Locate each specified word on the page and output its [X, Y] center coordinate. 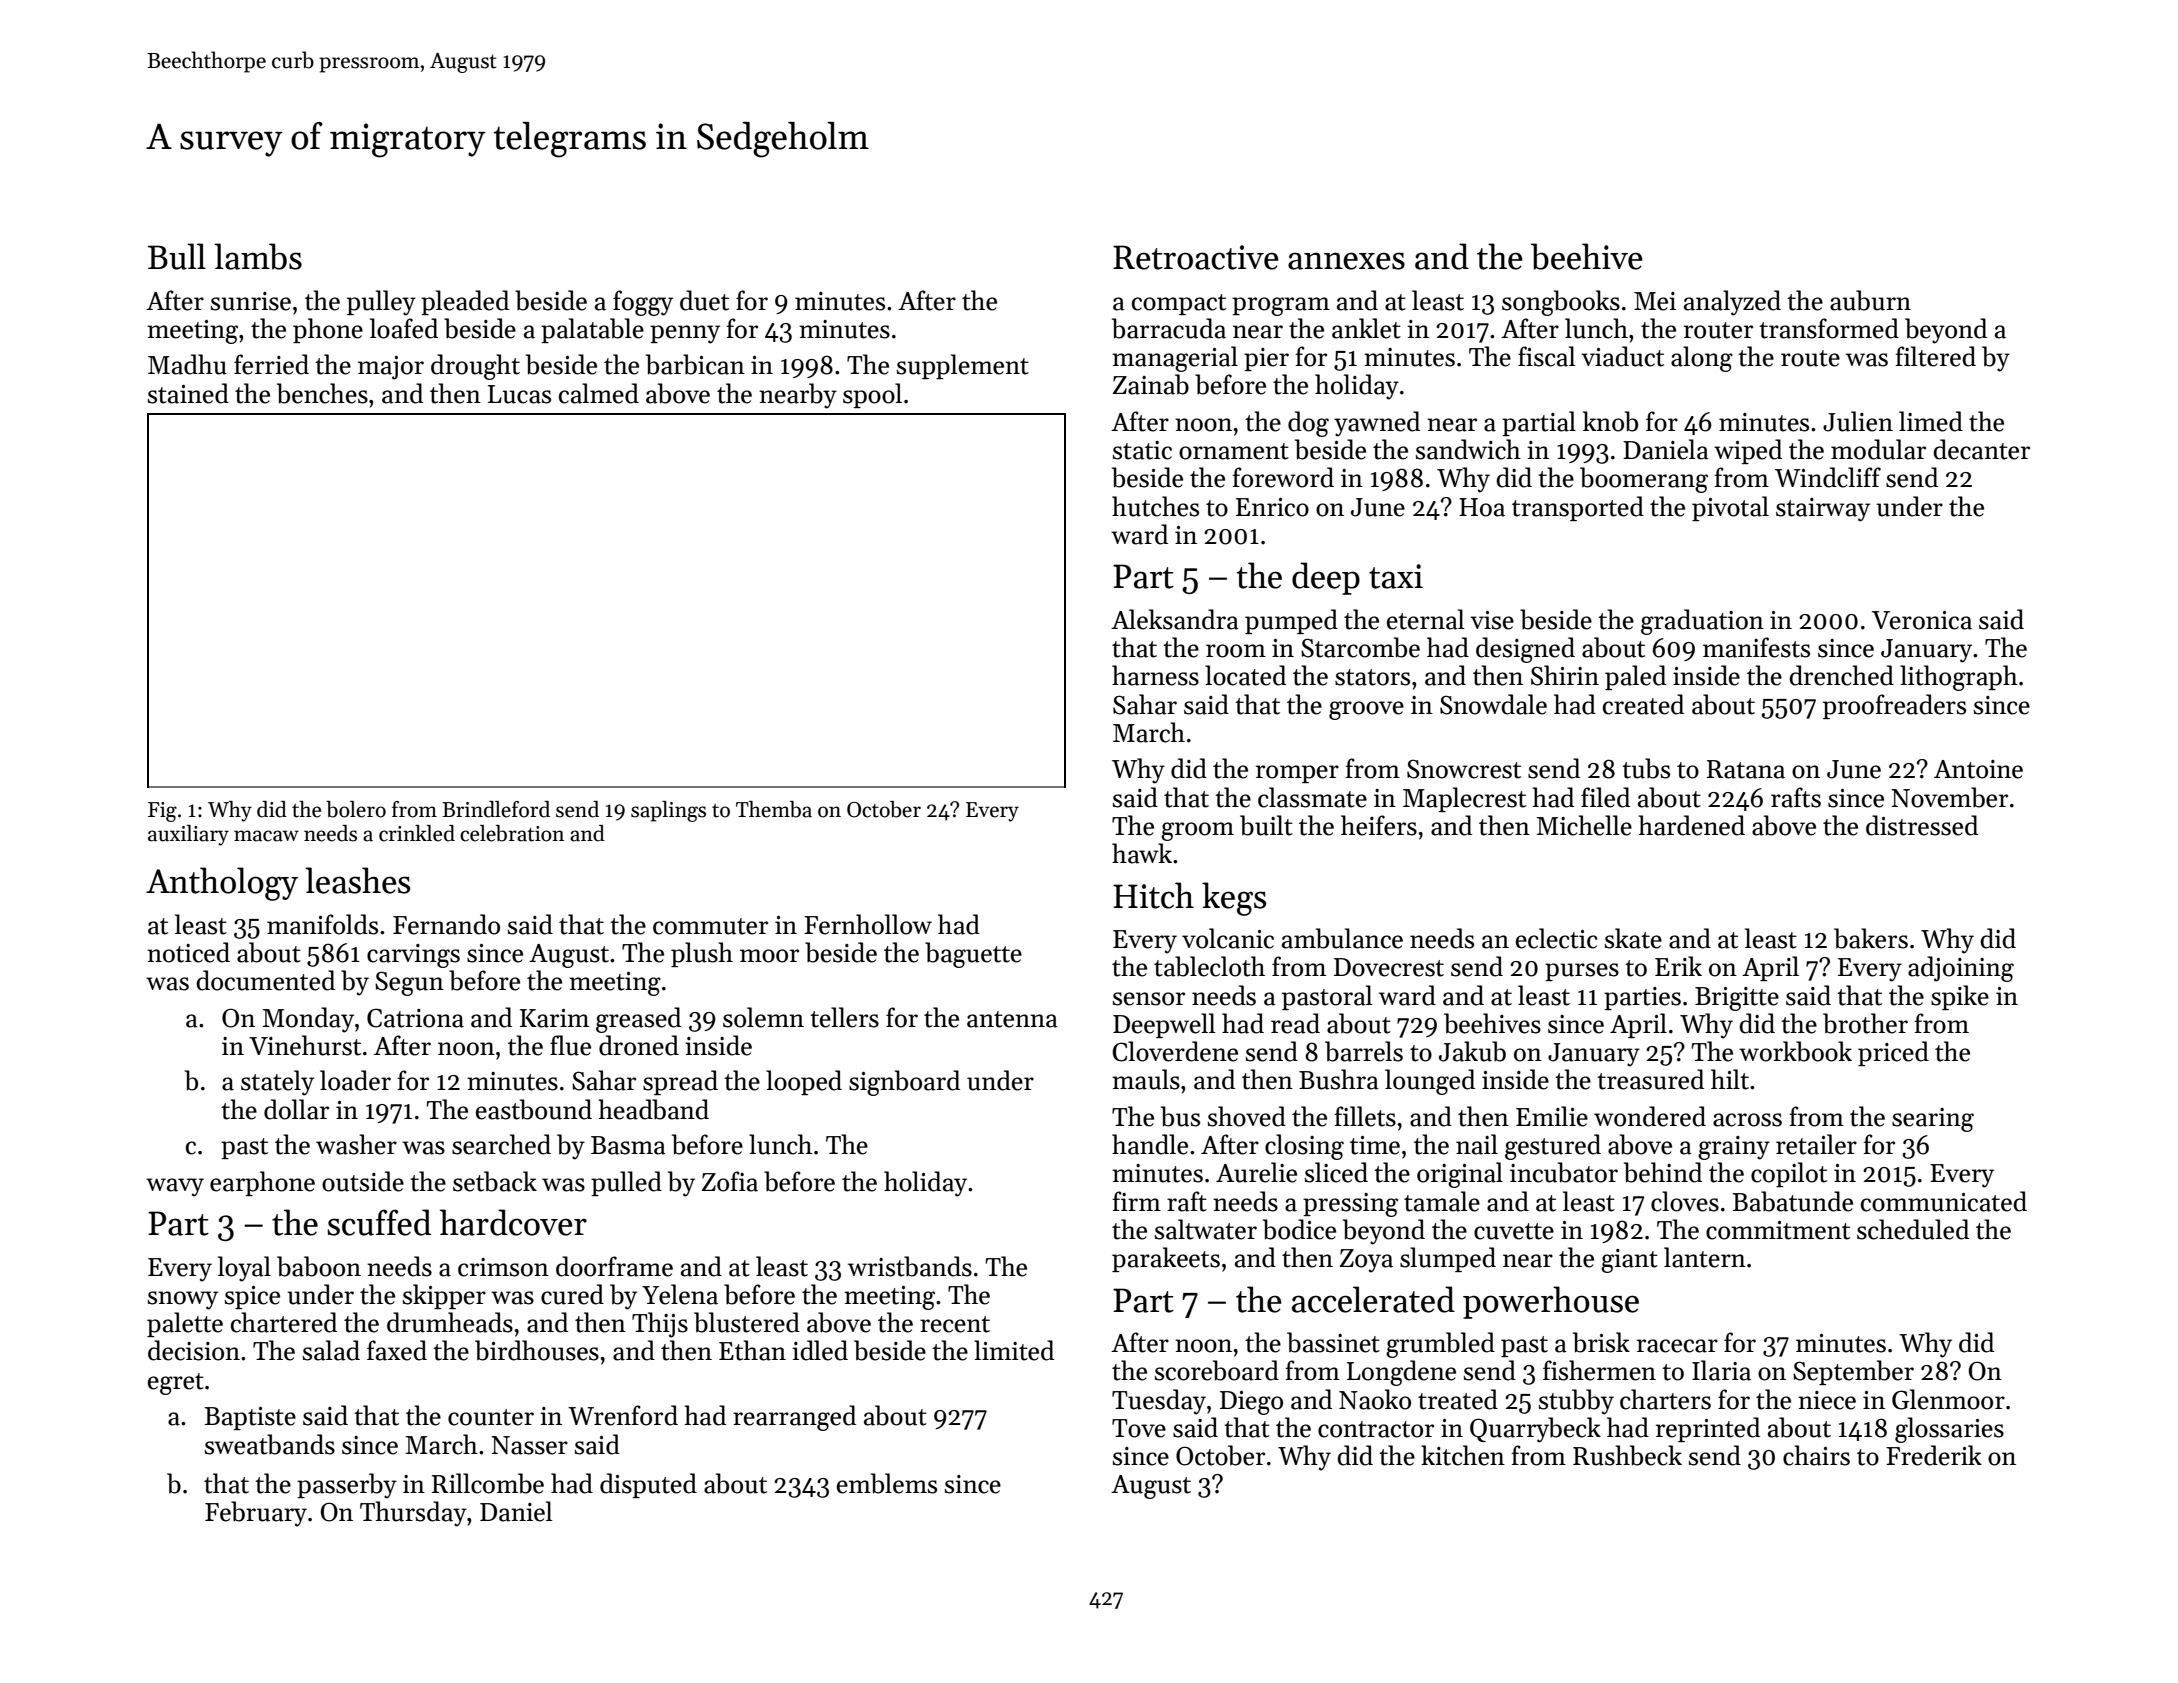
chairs [1816, 1455]
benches [322, 393]
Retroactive [1196, 257]
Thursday [413, 1514]
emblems [887, 1483]
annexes [1346, 261]
